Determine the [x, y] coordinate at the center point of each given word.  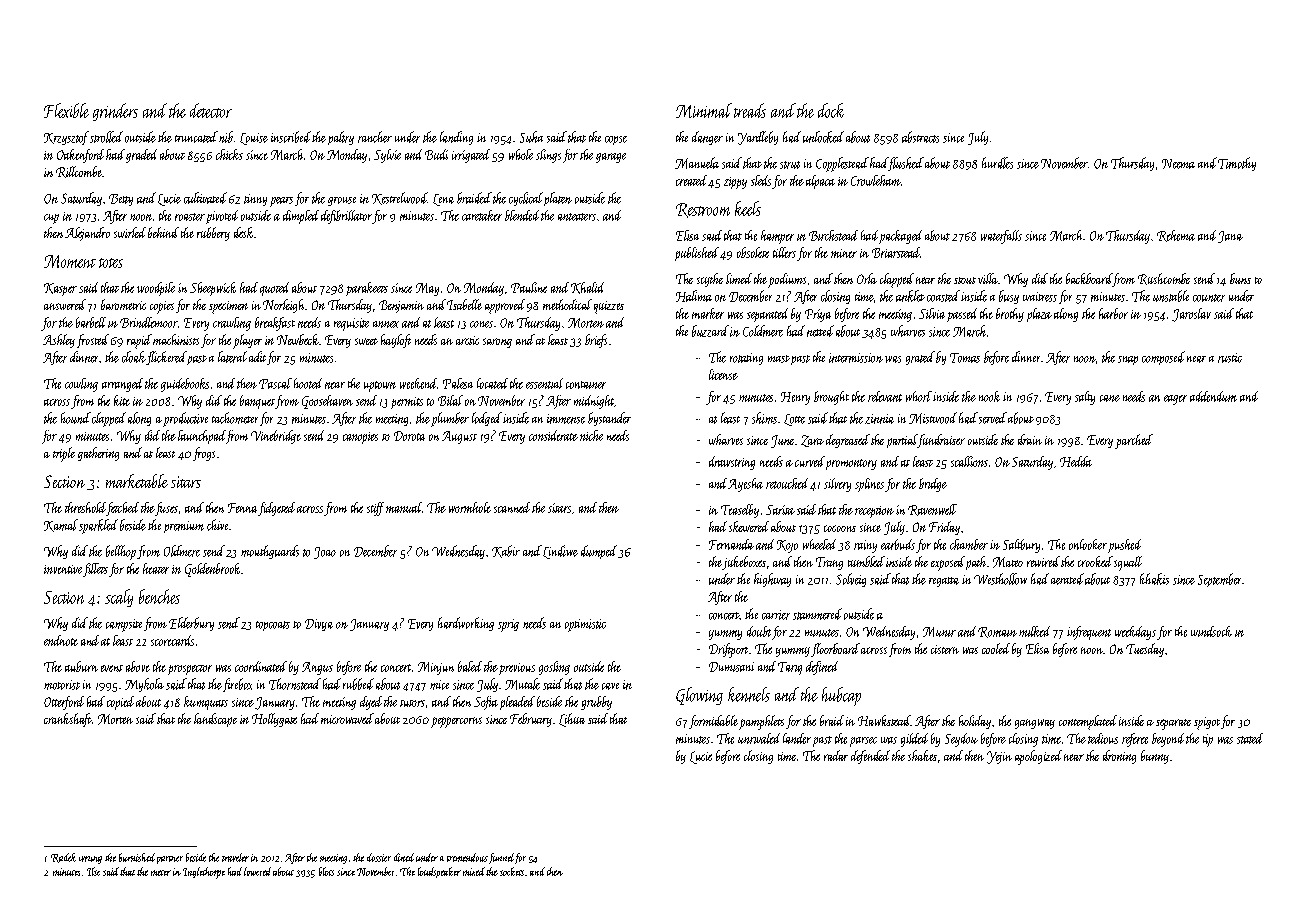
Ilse [93, 871]
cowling [81, 385]
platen [558, 199]
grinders [115, 112]
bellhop [121, 552]
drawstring [732, 463]
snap [1128, 360]
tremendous [467, 857]
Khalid [587, 288]
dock [831, 110]
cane [1110, 398]
